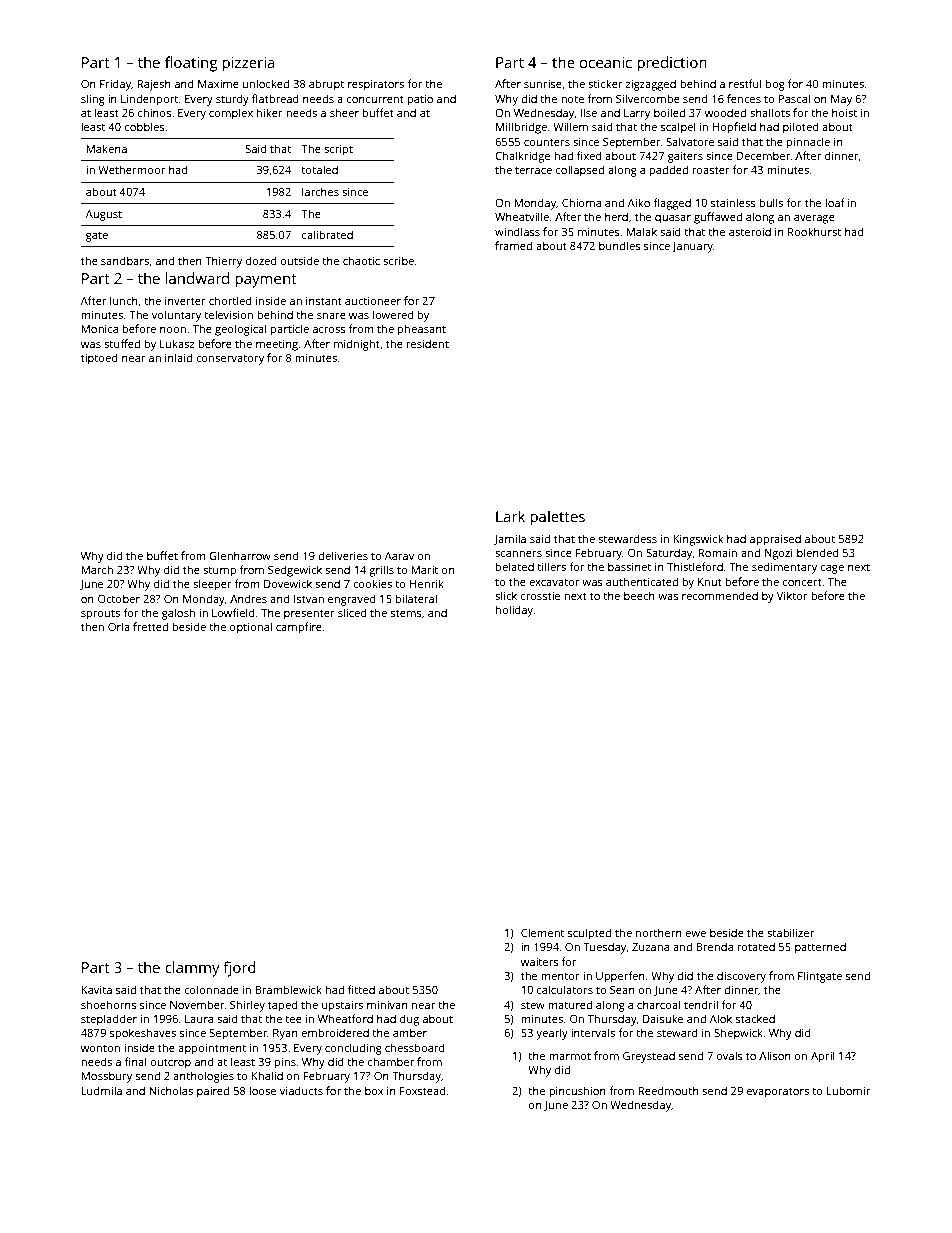 The image size is (952, 1233). Describe the element at coordinates (835, 202) in the screenshot. I see `loaf` at that location.
